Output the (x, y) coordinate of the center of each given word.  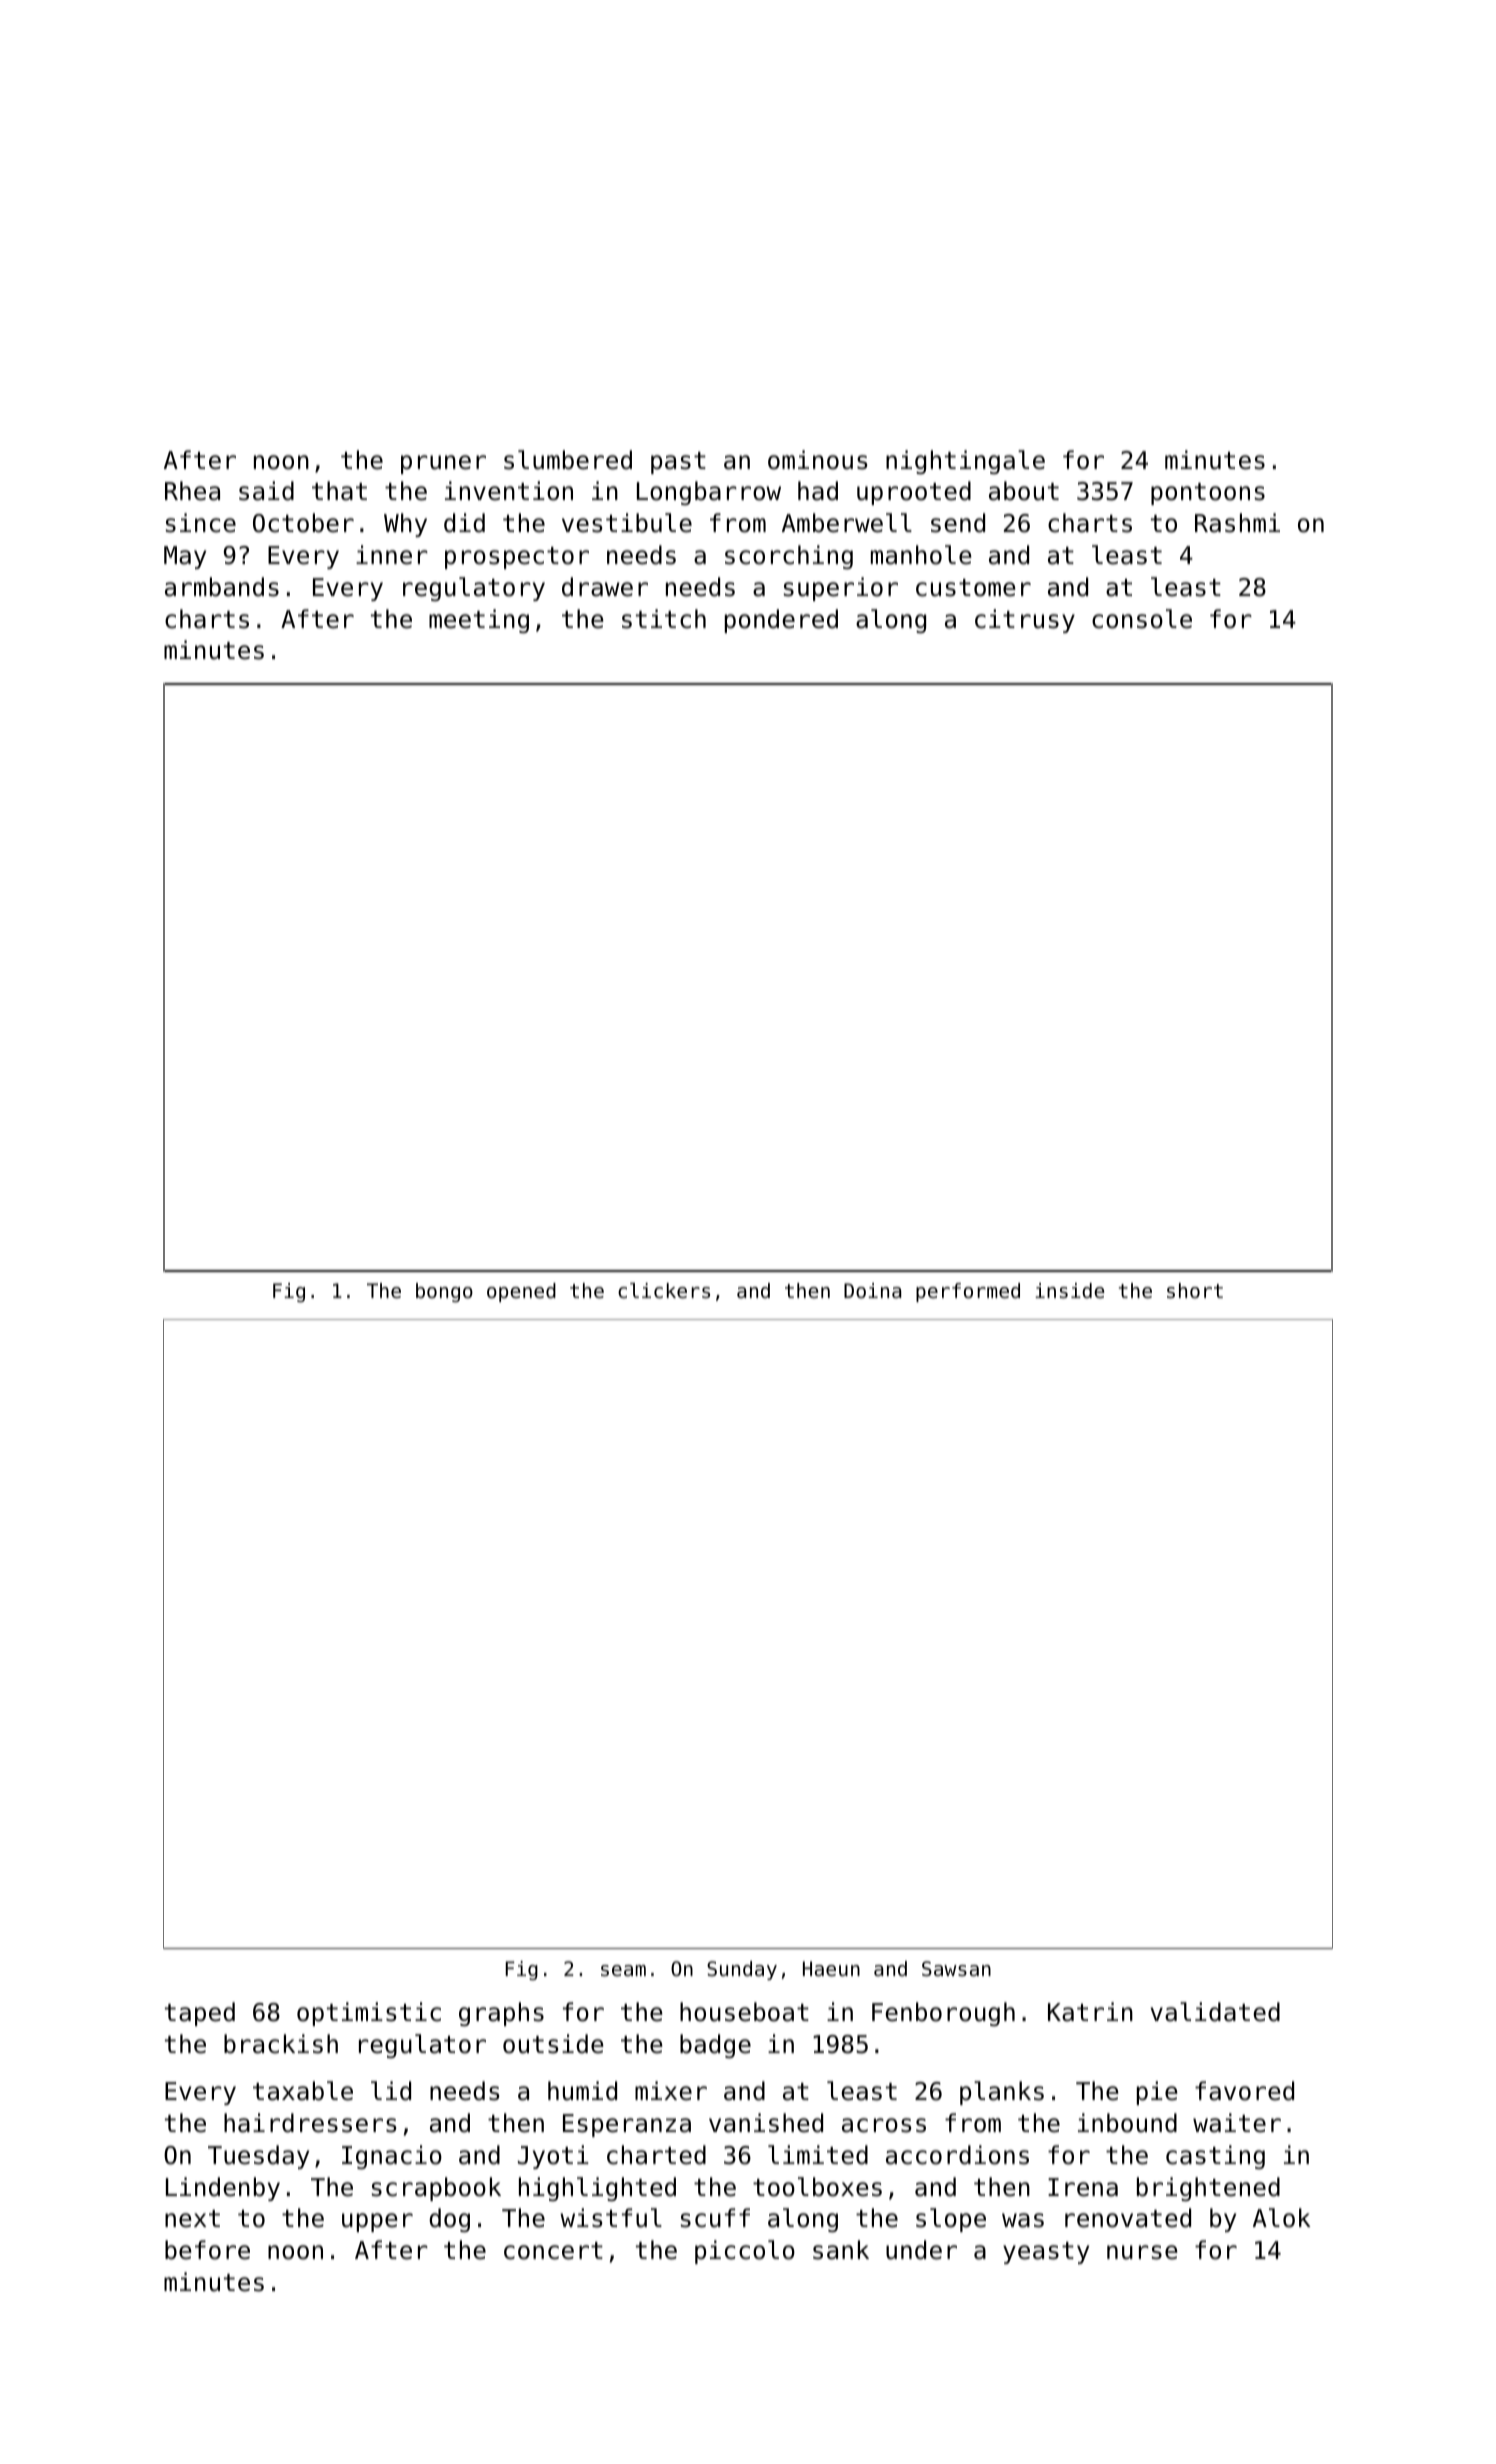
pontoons (1208, 494)
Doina (872, 1291)
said (266, 491)
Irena (1083, 2187)
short (1195, 1291)
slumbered (568, 460)
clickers (664, 1291)
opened (521, 1292)
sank (841, 2250)
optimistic (369, 2014)
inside (1069, 1291)
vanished (766, 2123)
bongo (444, 1292)
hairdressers (310, 2123)
